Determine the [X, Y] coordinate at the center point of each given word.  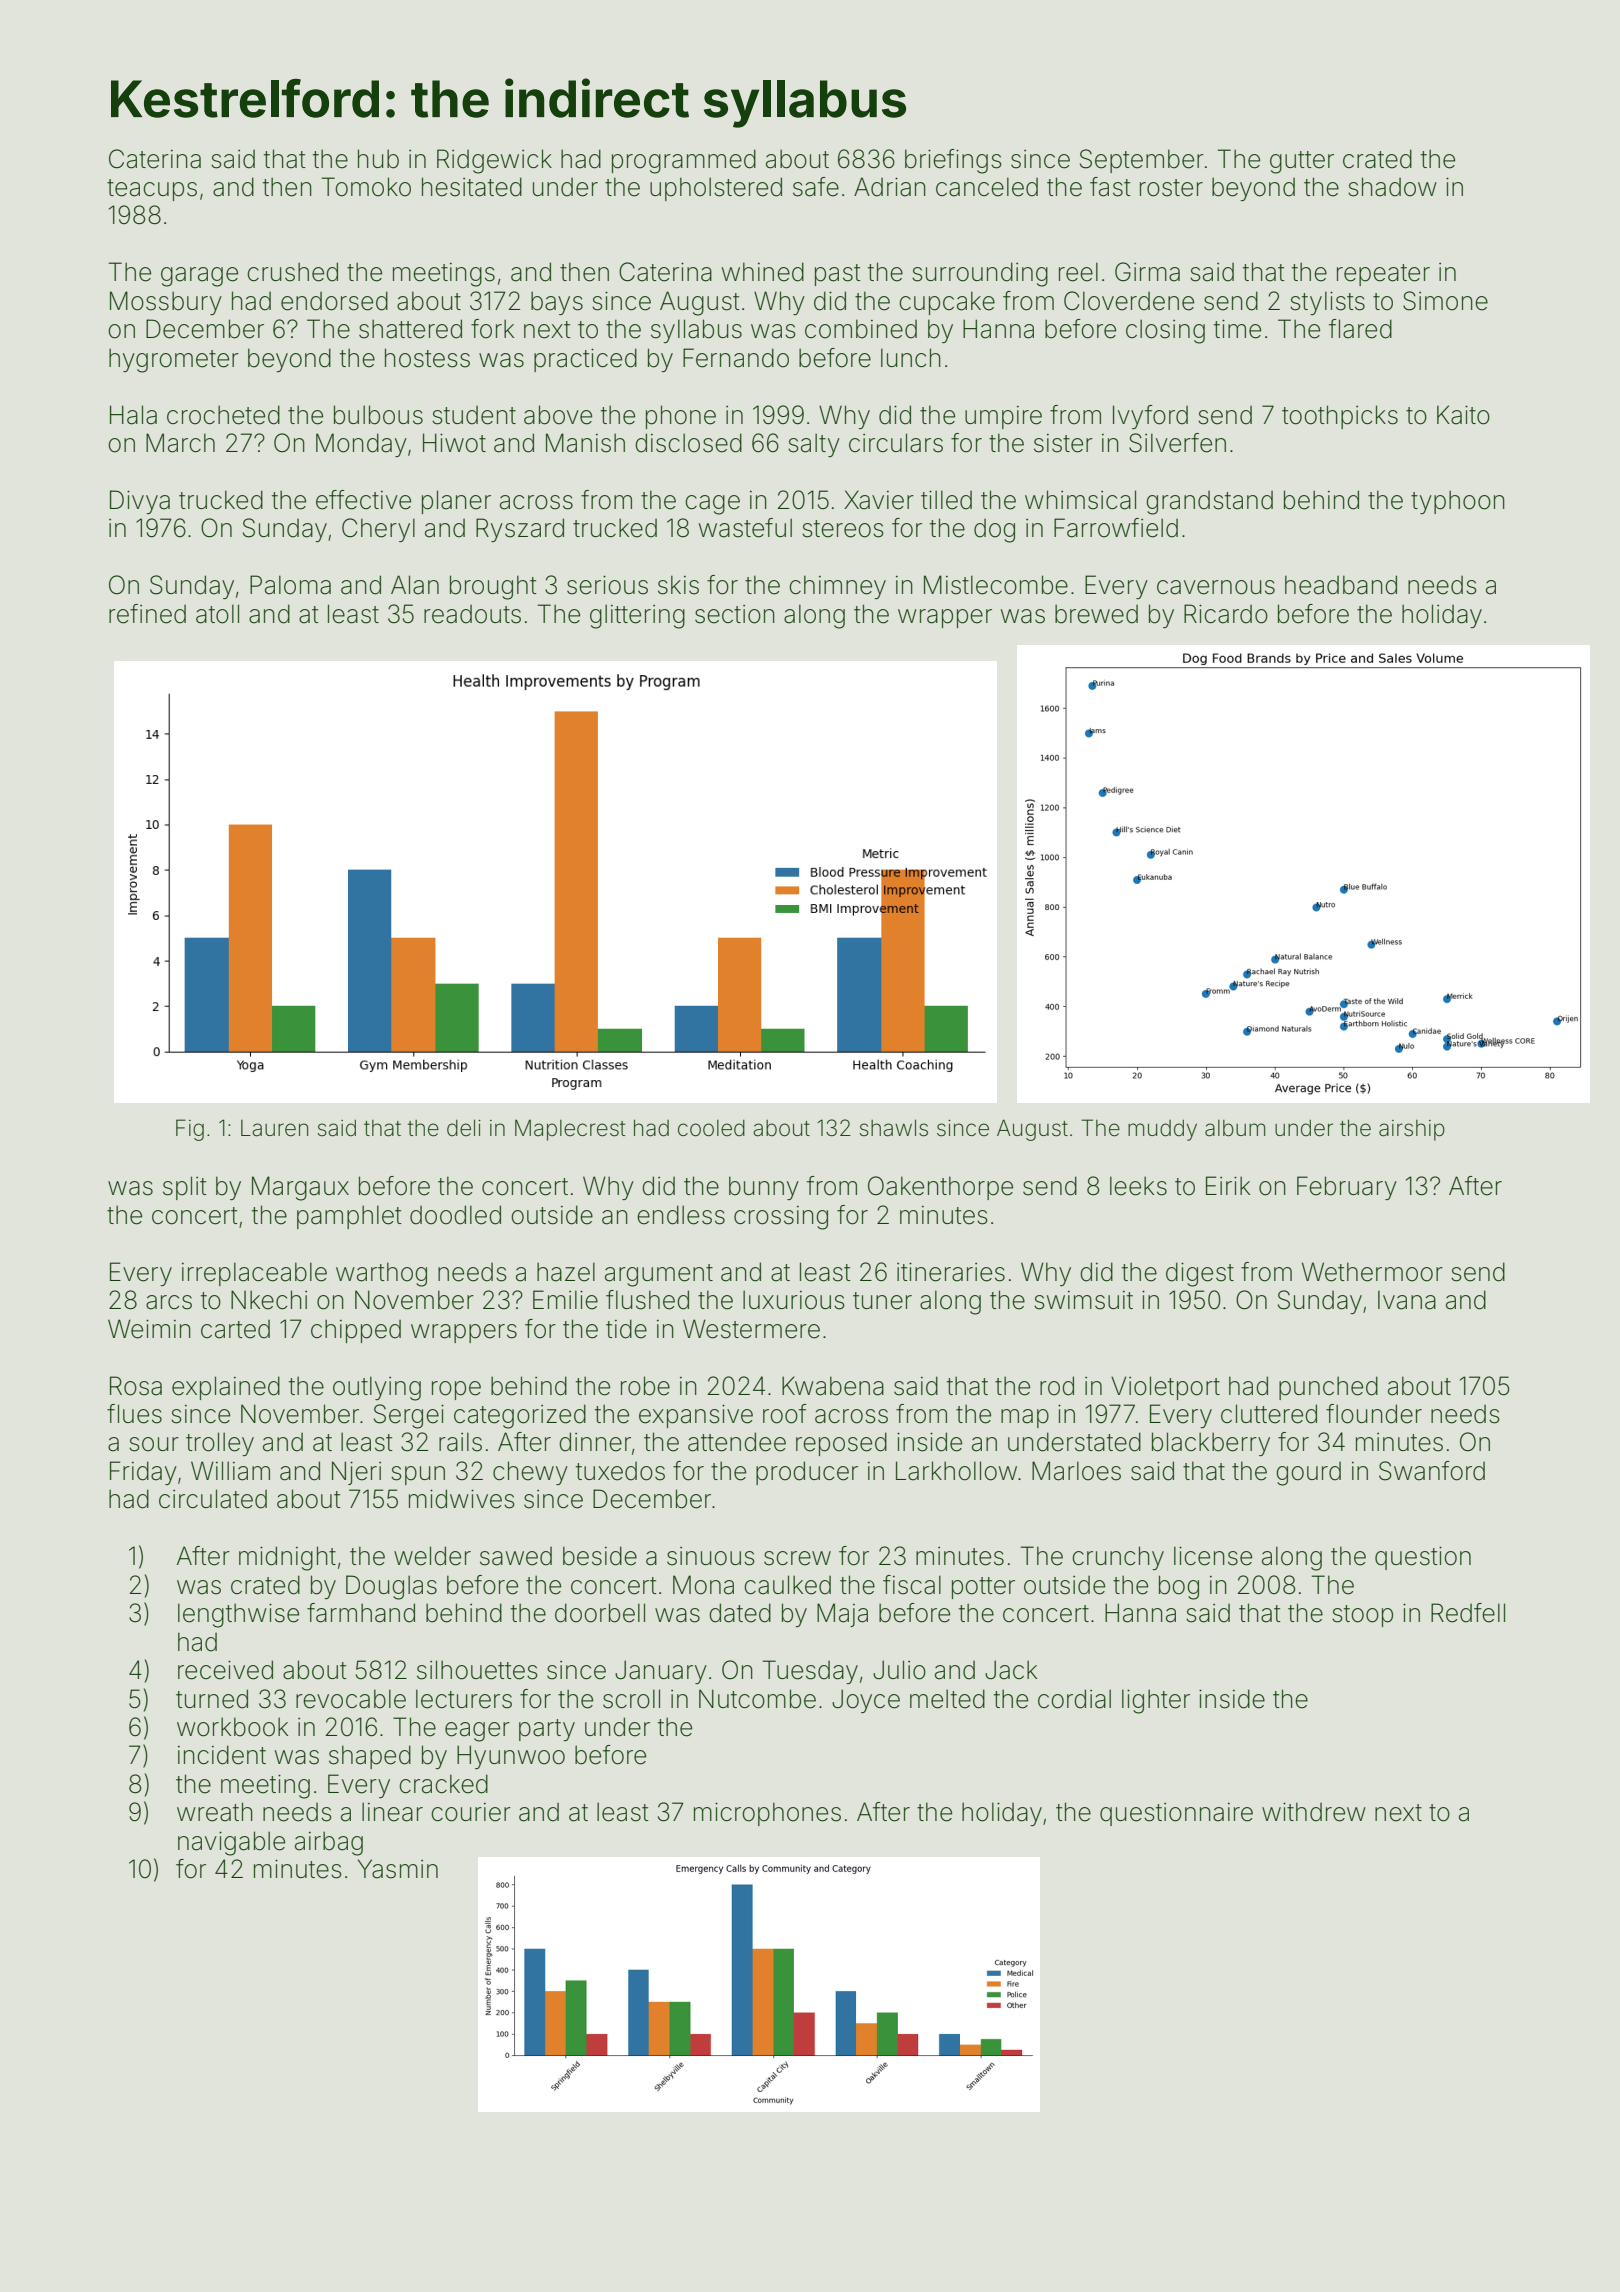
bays [557, 303]
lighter [1156, 1701]
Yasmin [398, 1869]
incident [222, 1755]
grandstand [1209, 503]
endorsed [334, 301]
